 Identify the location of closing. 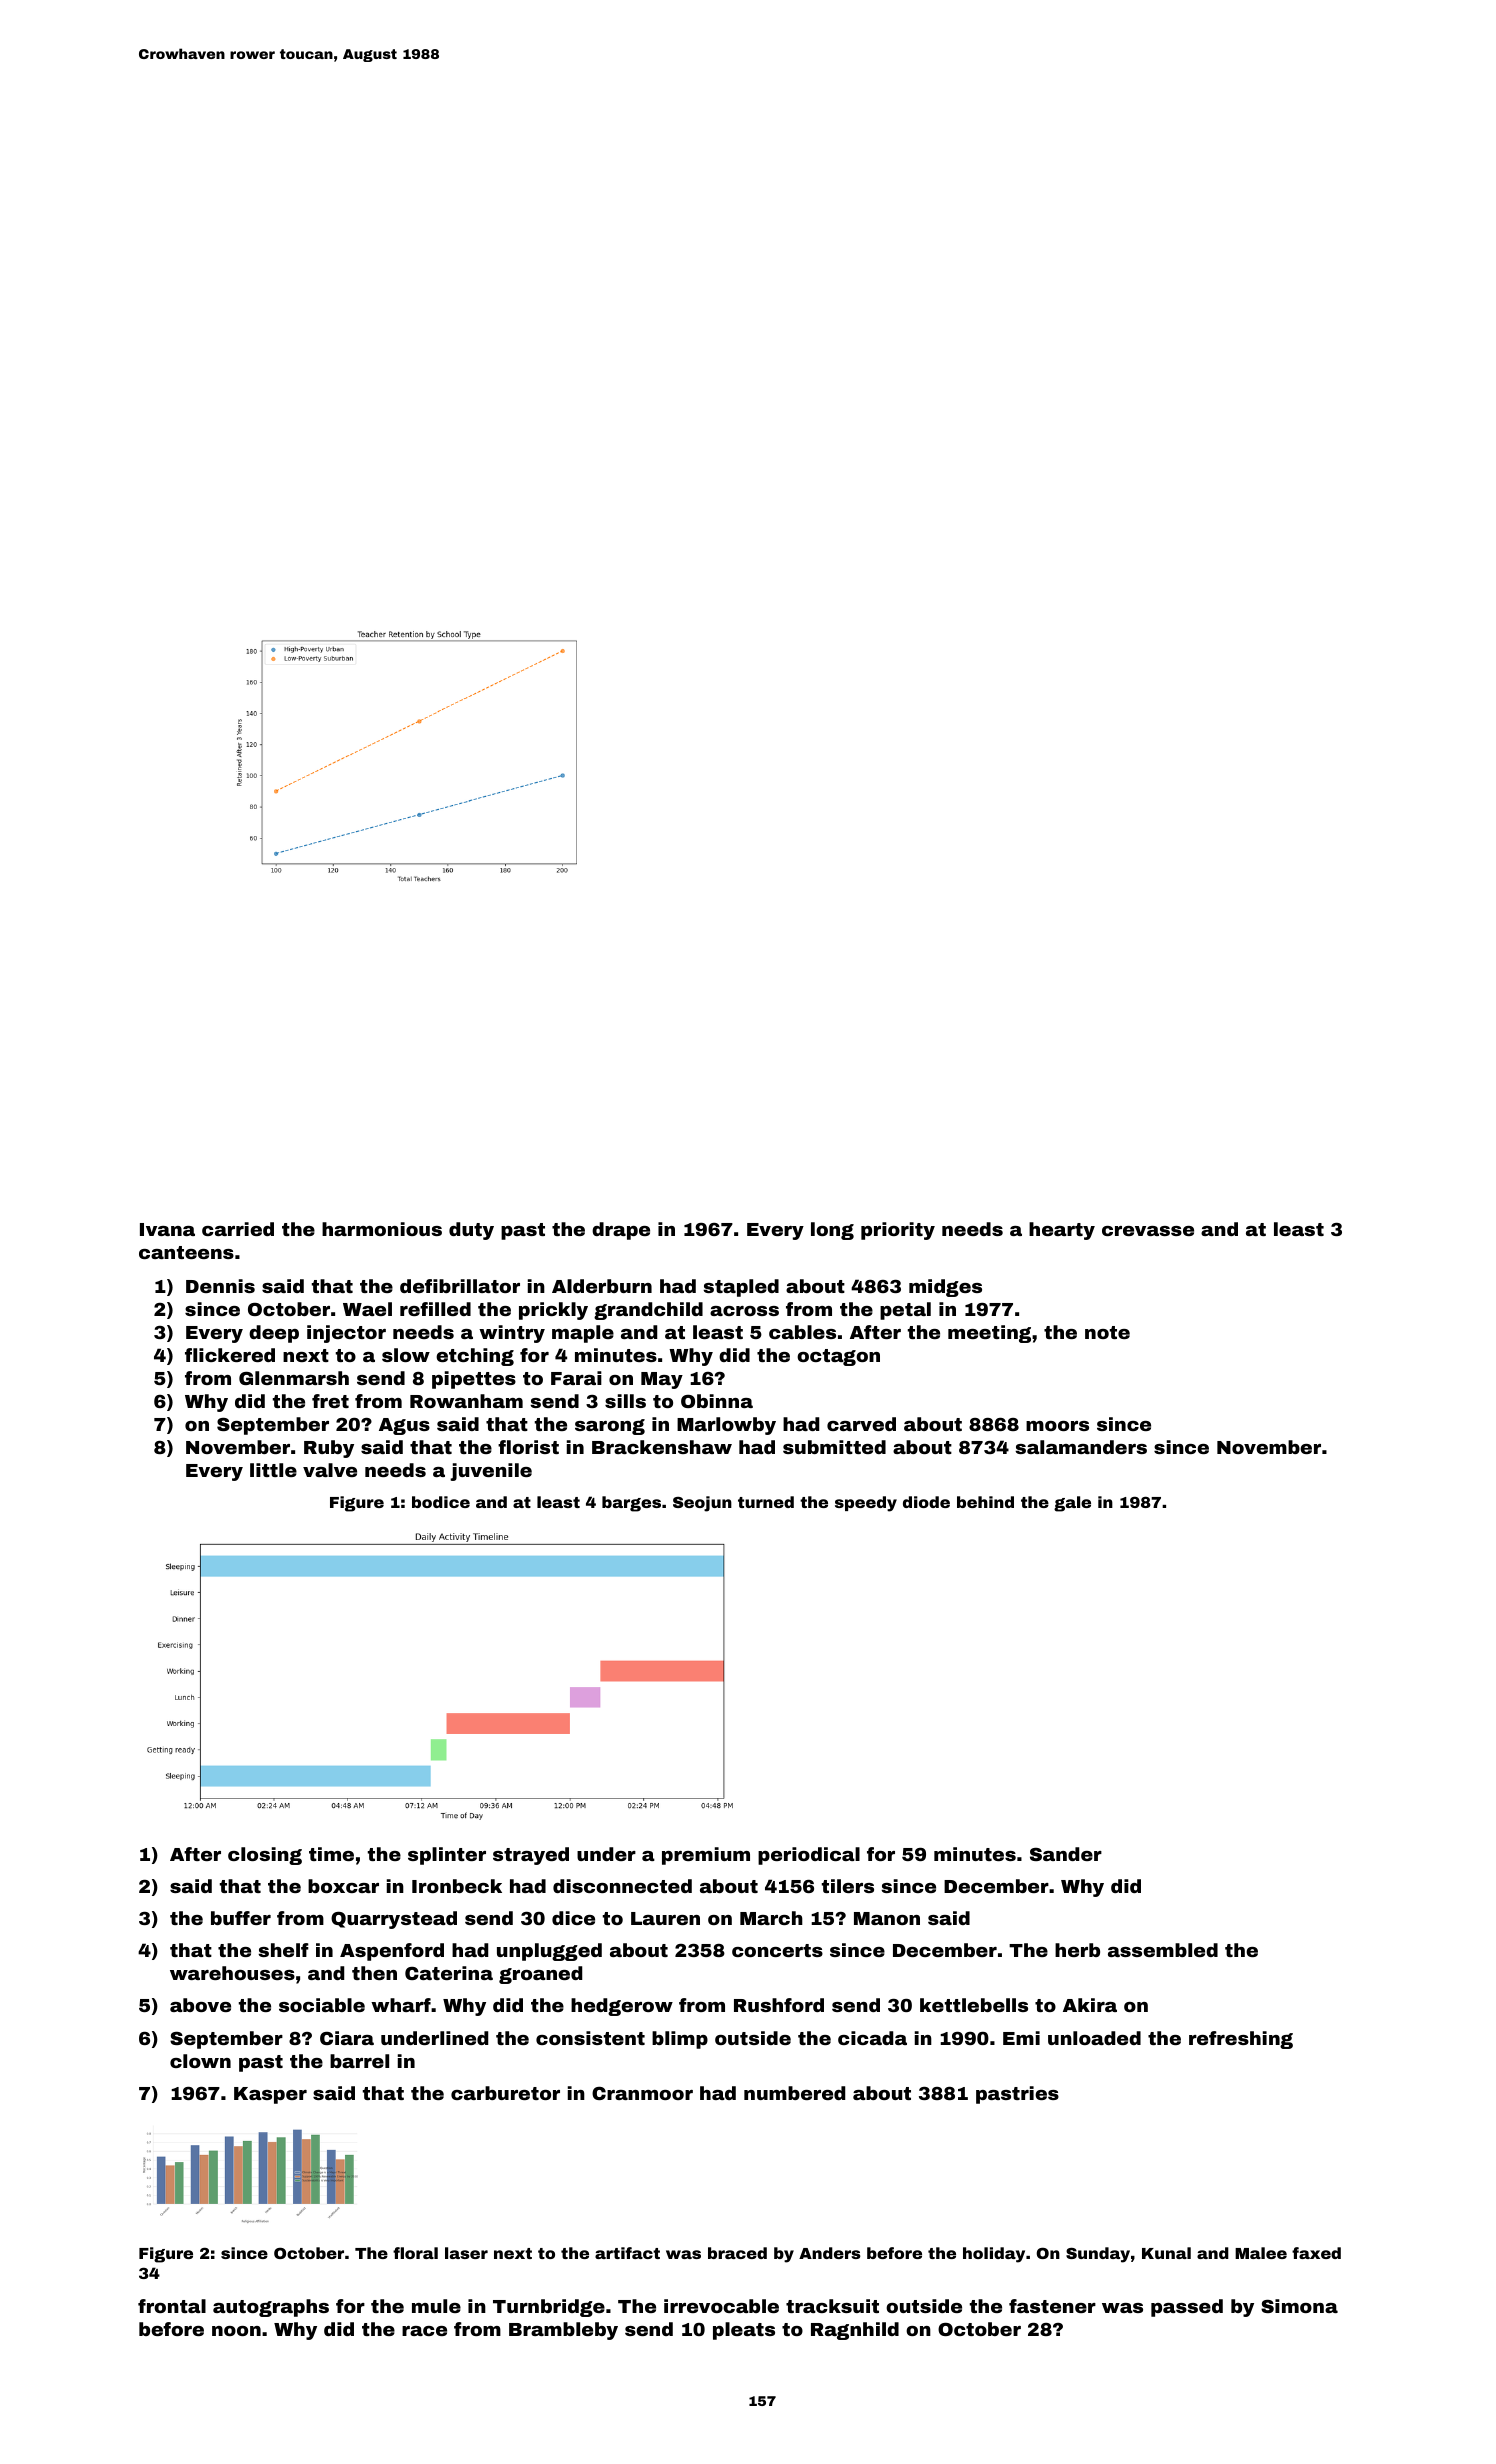
(265, 1856).
